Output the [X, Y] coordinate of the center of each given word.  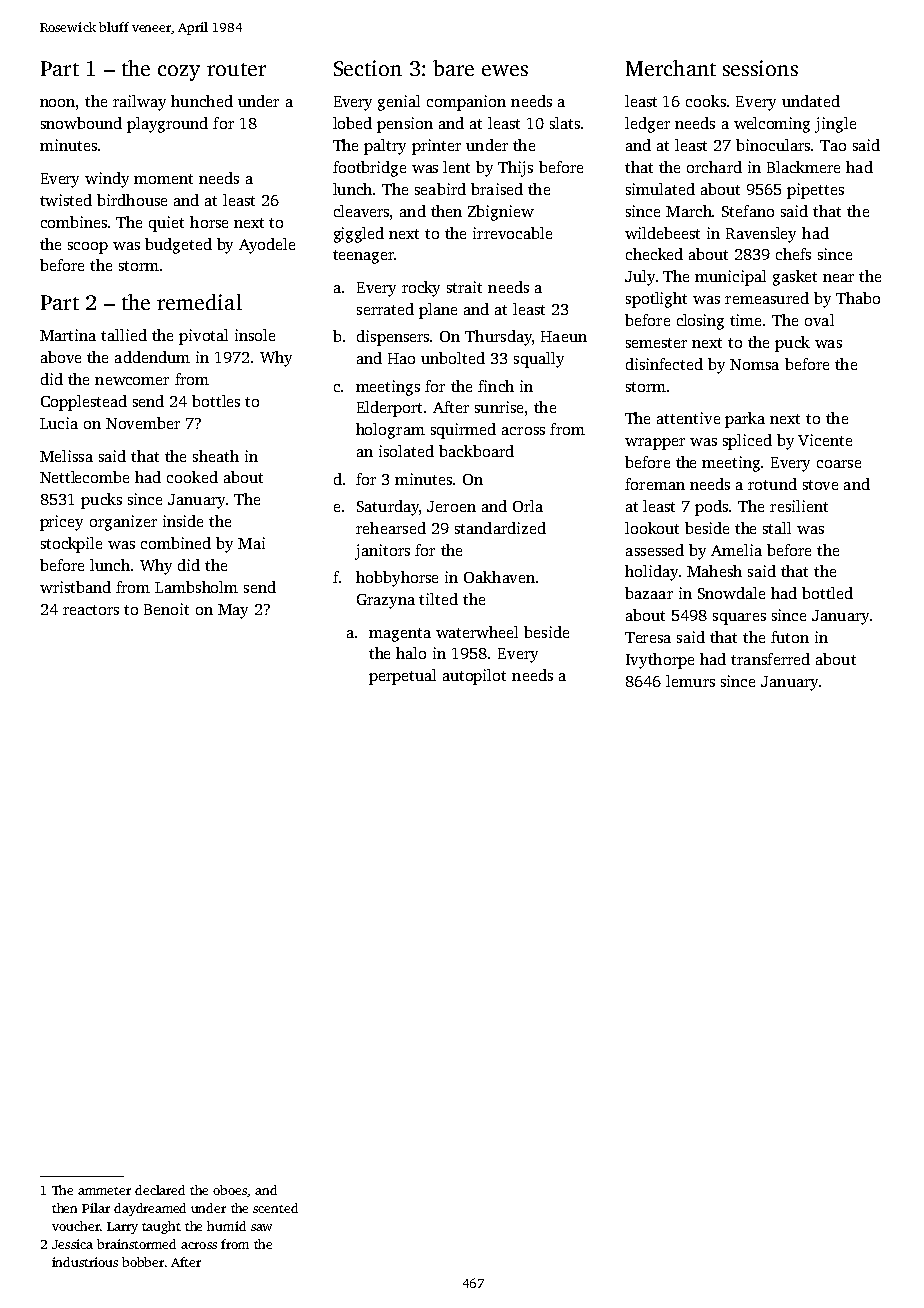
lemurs [690, 681]
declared [160, 1190]
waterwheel [477, 632]
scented [275, 1208]
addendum [152, 357]
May [233, 611]
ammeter [104, 1191]
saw [261, 1227]
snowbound [81, 123]
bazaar [649, 593]
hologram [390, 431]
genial [399, 103]
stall [777, 528]
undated [811, 101]
